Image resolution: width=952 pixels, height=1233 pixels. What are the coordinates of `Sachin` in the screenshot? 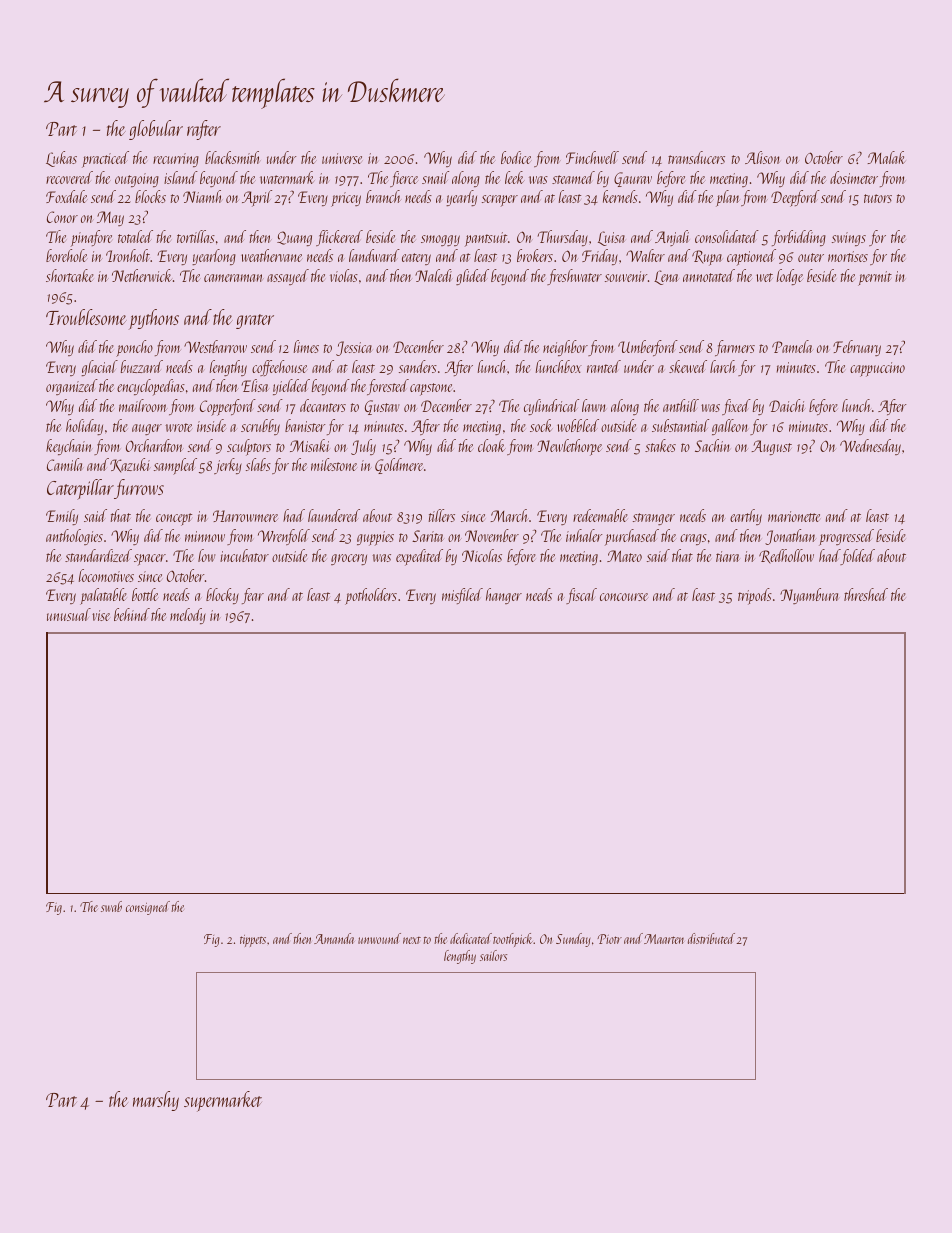 It's located at (712, 445).
